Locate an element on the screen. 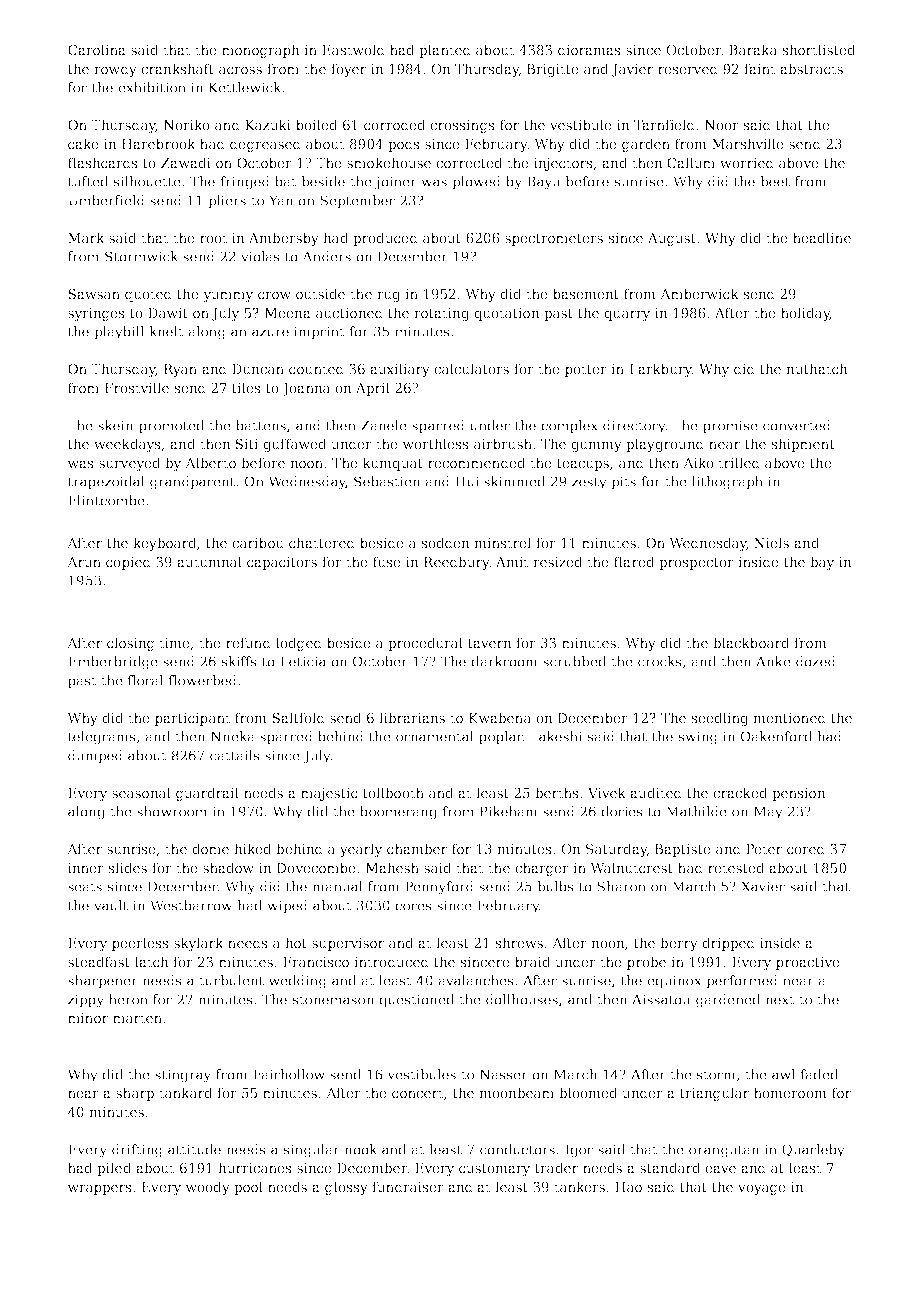  cores is located at coordinates (413, 907).
